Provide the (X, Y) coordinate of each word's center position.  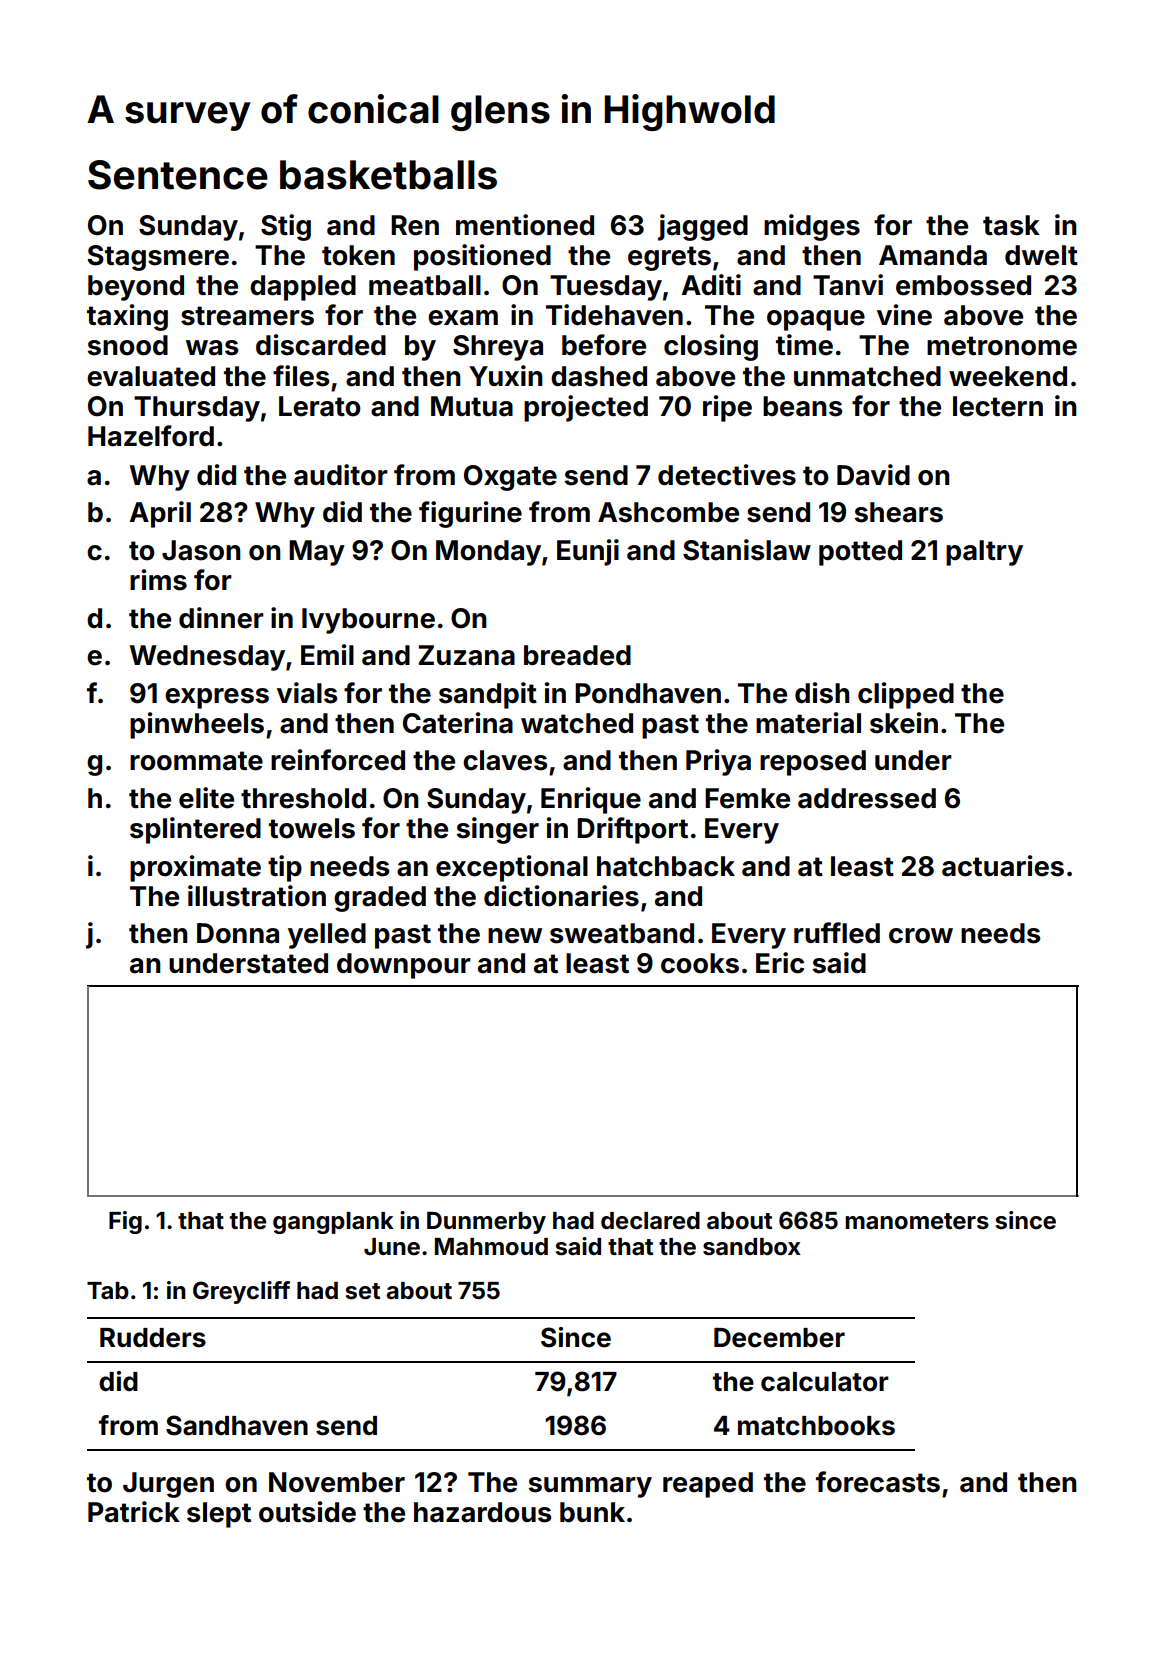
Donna (238, 933)
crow (921, 936)
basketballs (388, 175)
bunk (592, 1512)
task (1011, 225)
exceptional (512, 868)
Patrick (134, 1512)
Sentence (178, 175)
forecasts (878, 1482)
